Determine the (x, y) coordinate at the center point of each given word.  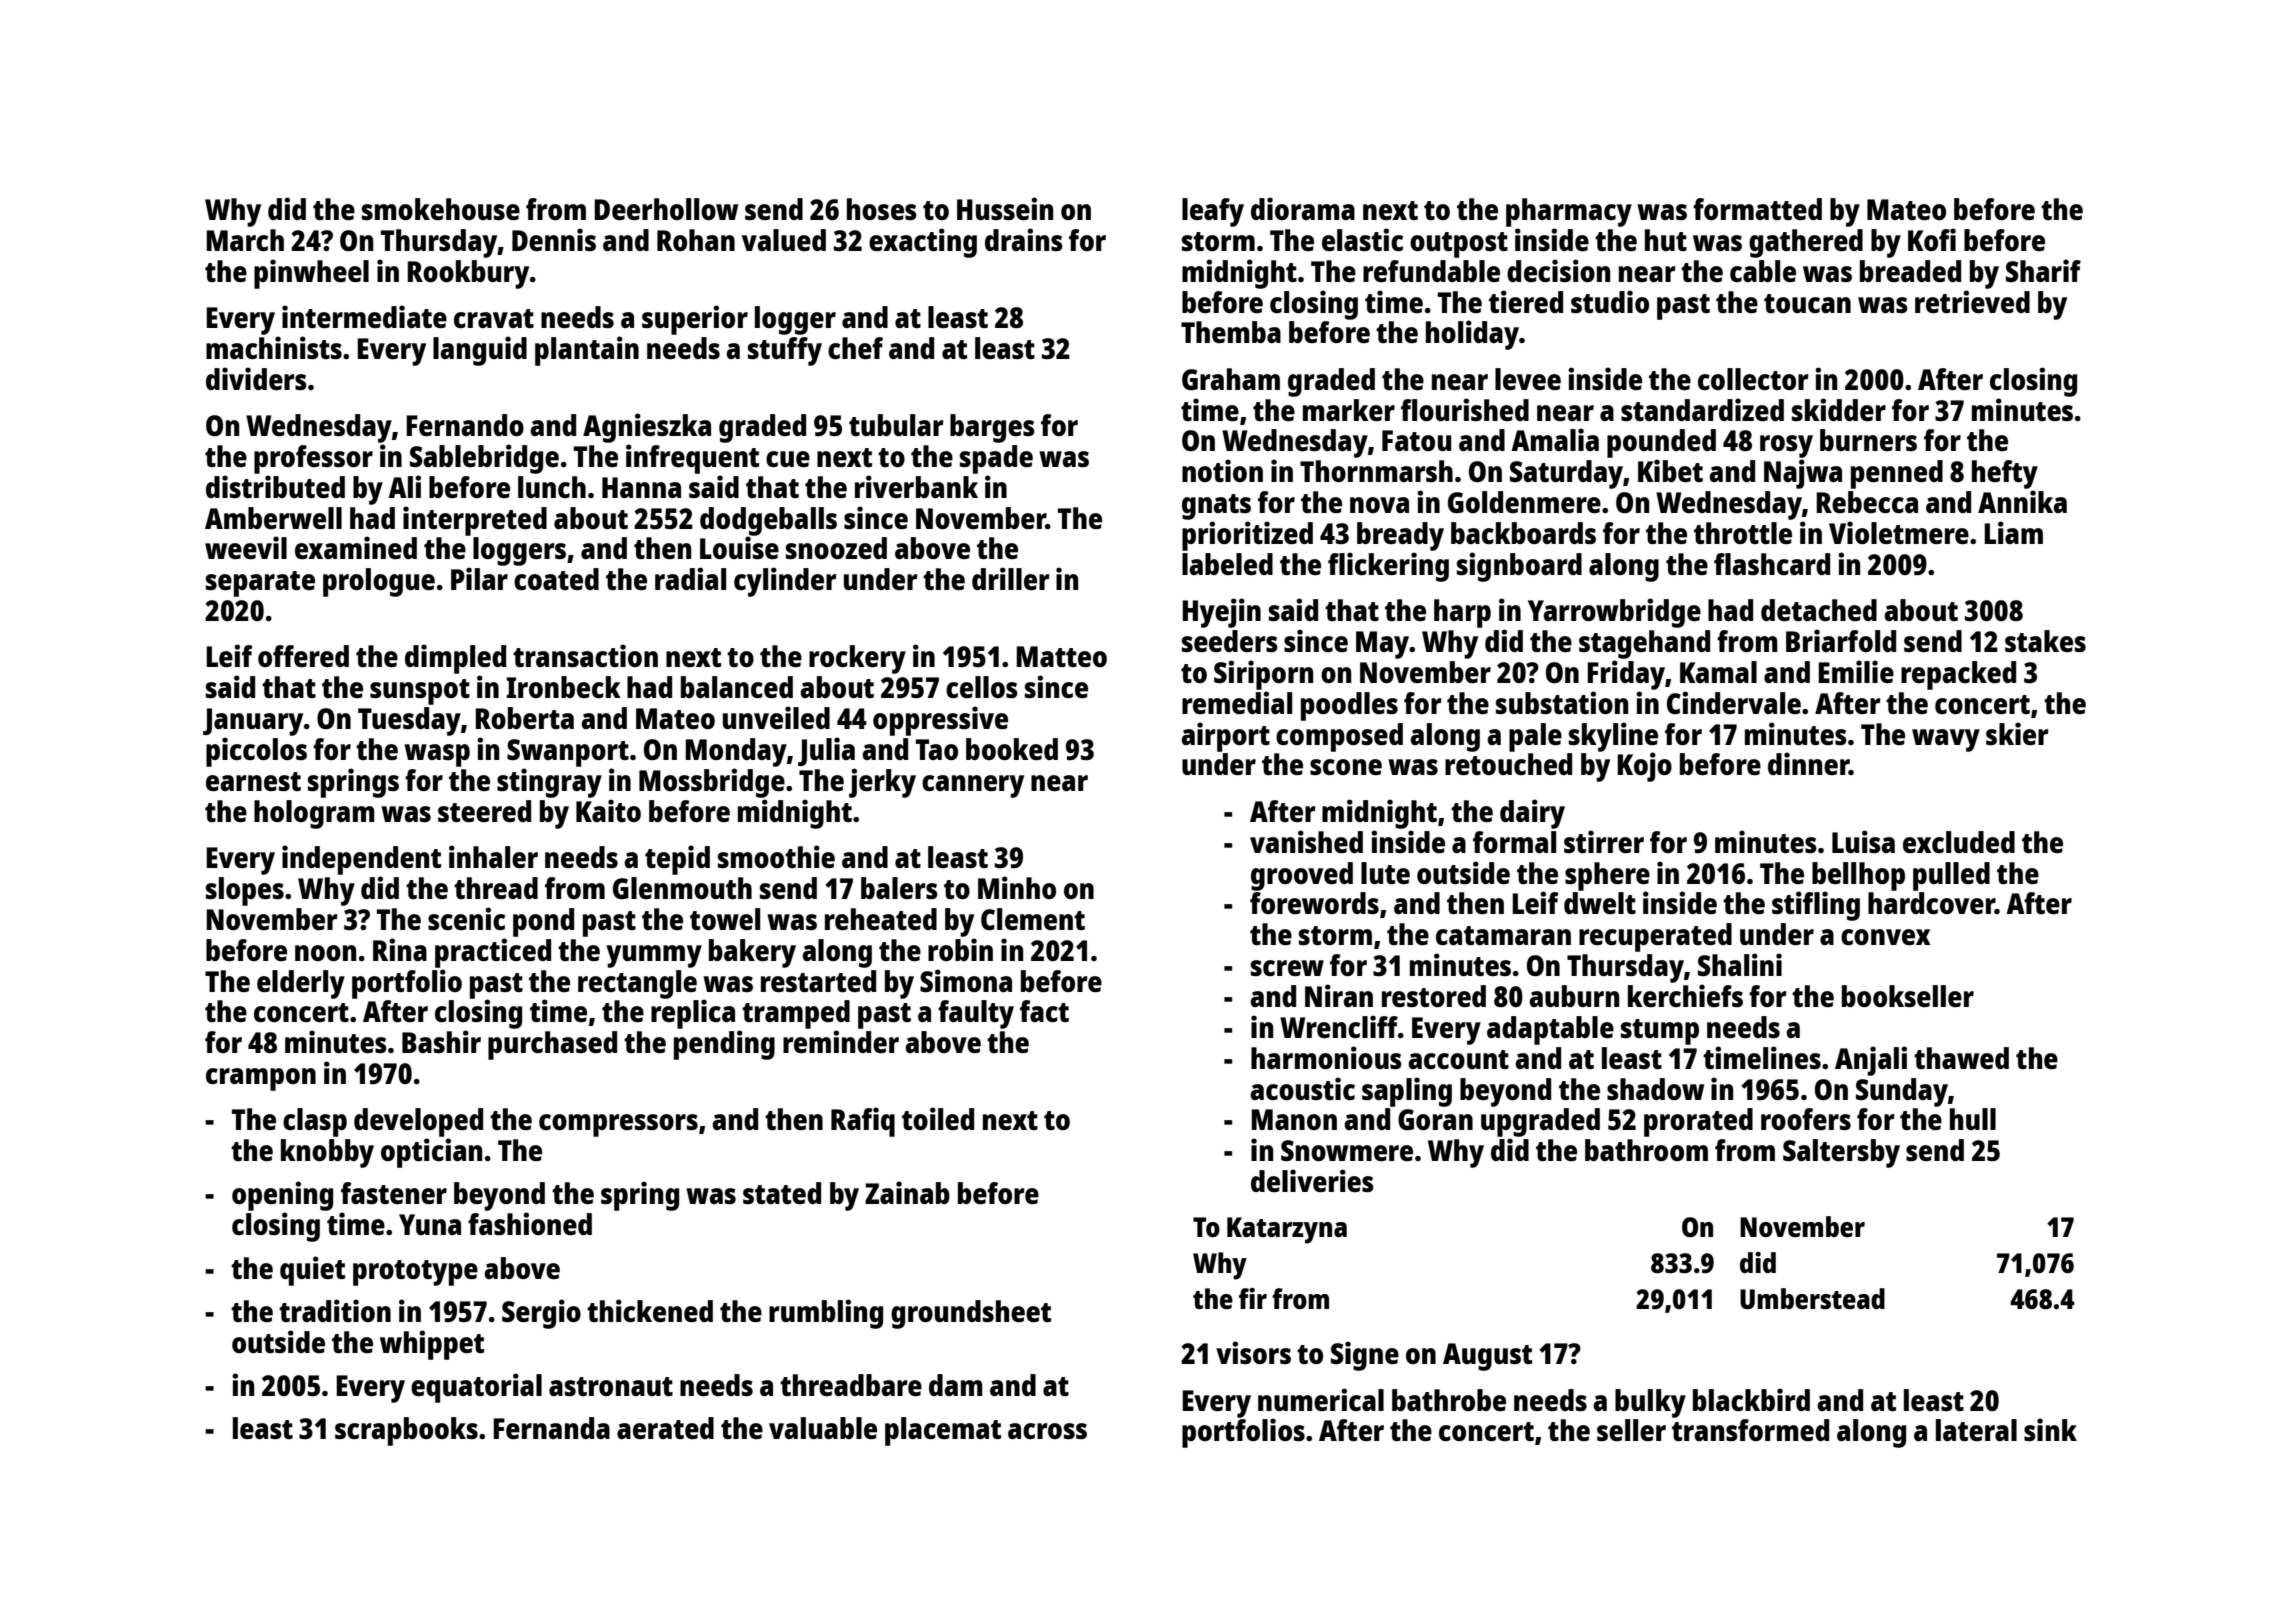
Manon (1294, 1119)
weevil (246, 547)
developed (418, 1122)
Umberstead (1812, 1298)
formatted (1757, 209)
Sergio (541, 1314)
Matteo (1061, 656)
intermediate (364, 316)
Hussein (1005, 208)
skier (2017, 733)
